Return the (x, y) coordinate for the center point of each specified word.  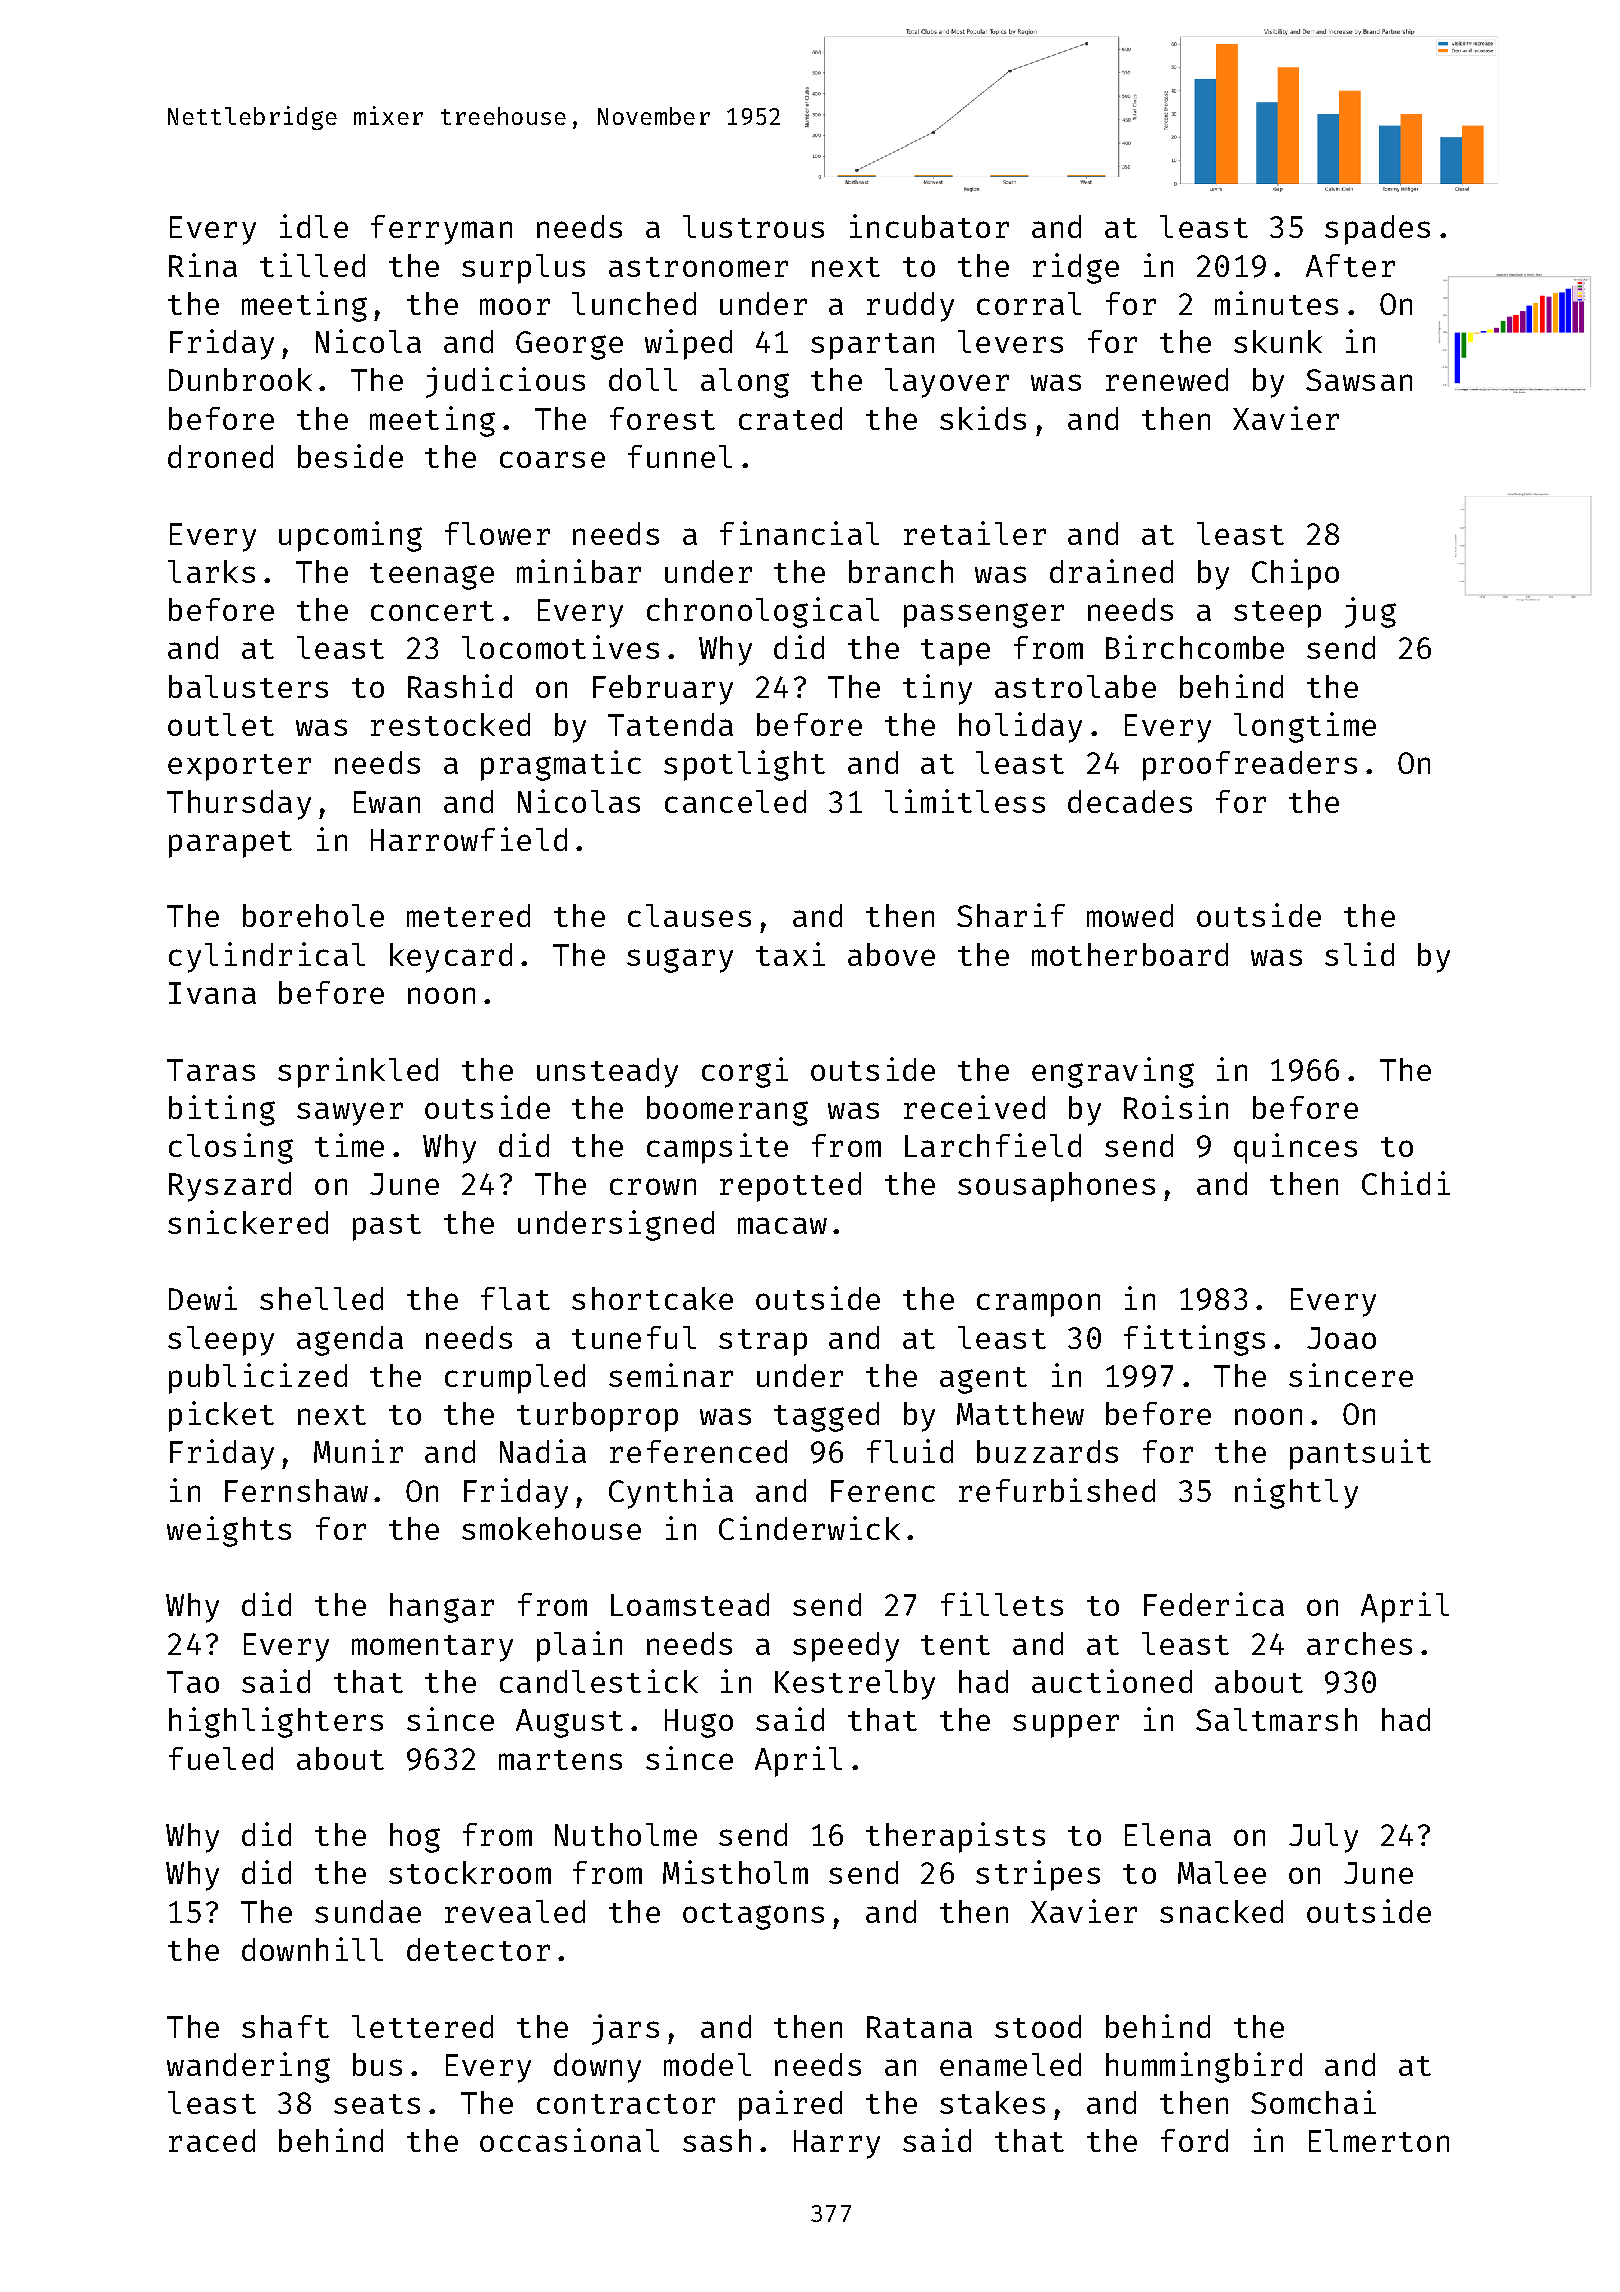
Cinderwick (809, 1528)
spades (1377, 230)
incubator (929, 226)
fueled (221, 1758)
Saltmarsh (1276, 1719)
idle (314, 226)
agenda (350, 1341)
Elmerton (1379, 2140)
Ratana (919, 2027)
